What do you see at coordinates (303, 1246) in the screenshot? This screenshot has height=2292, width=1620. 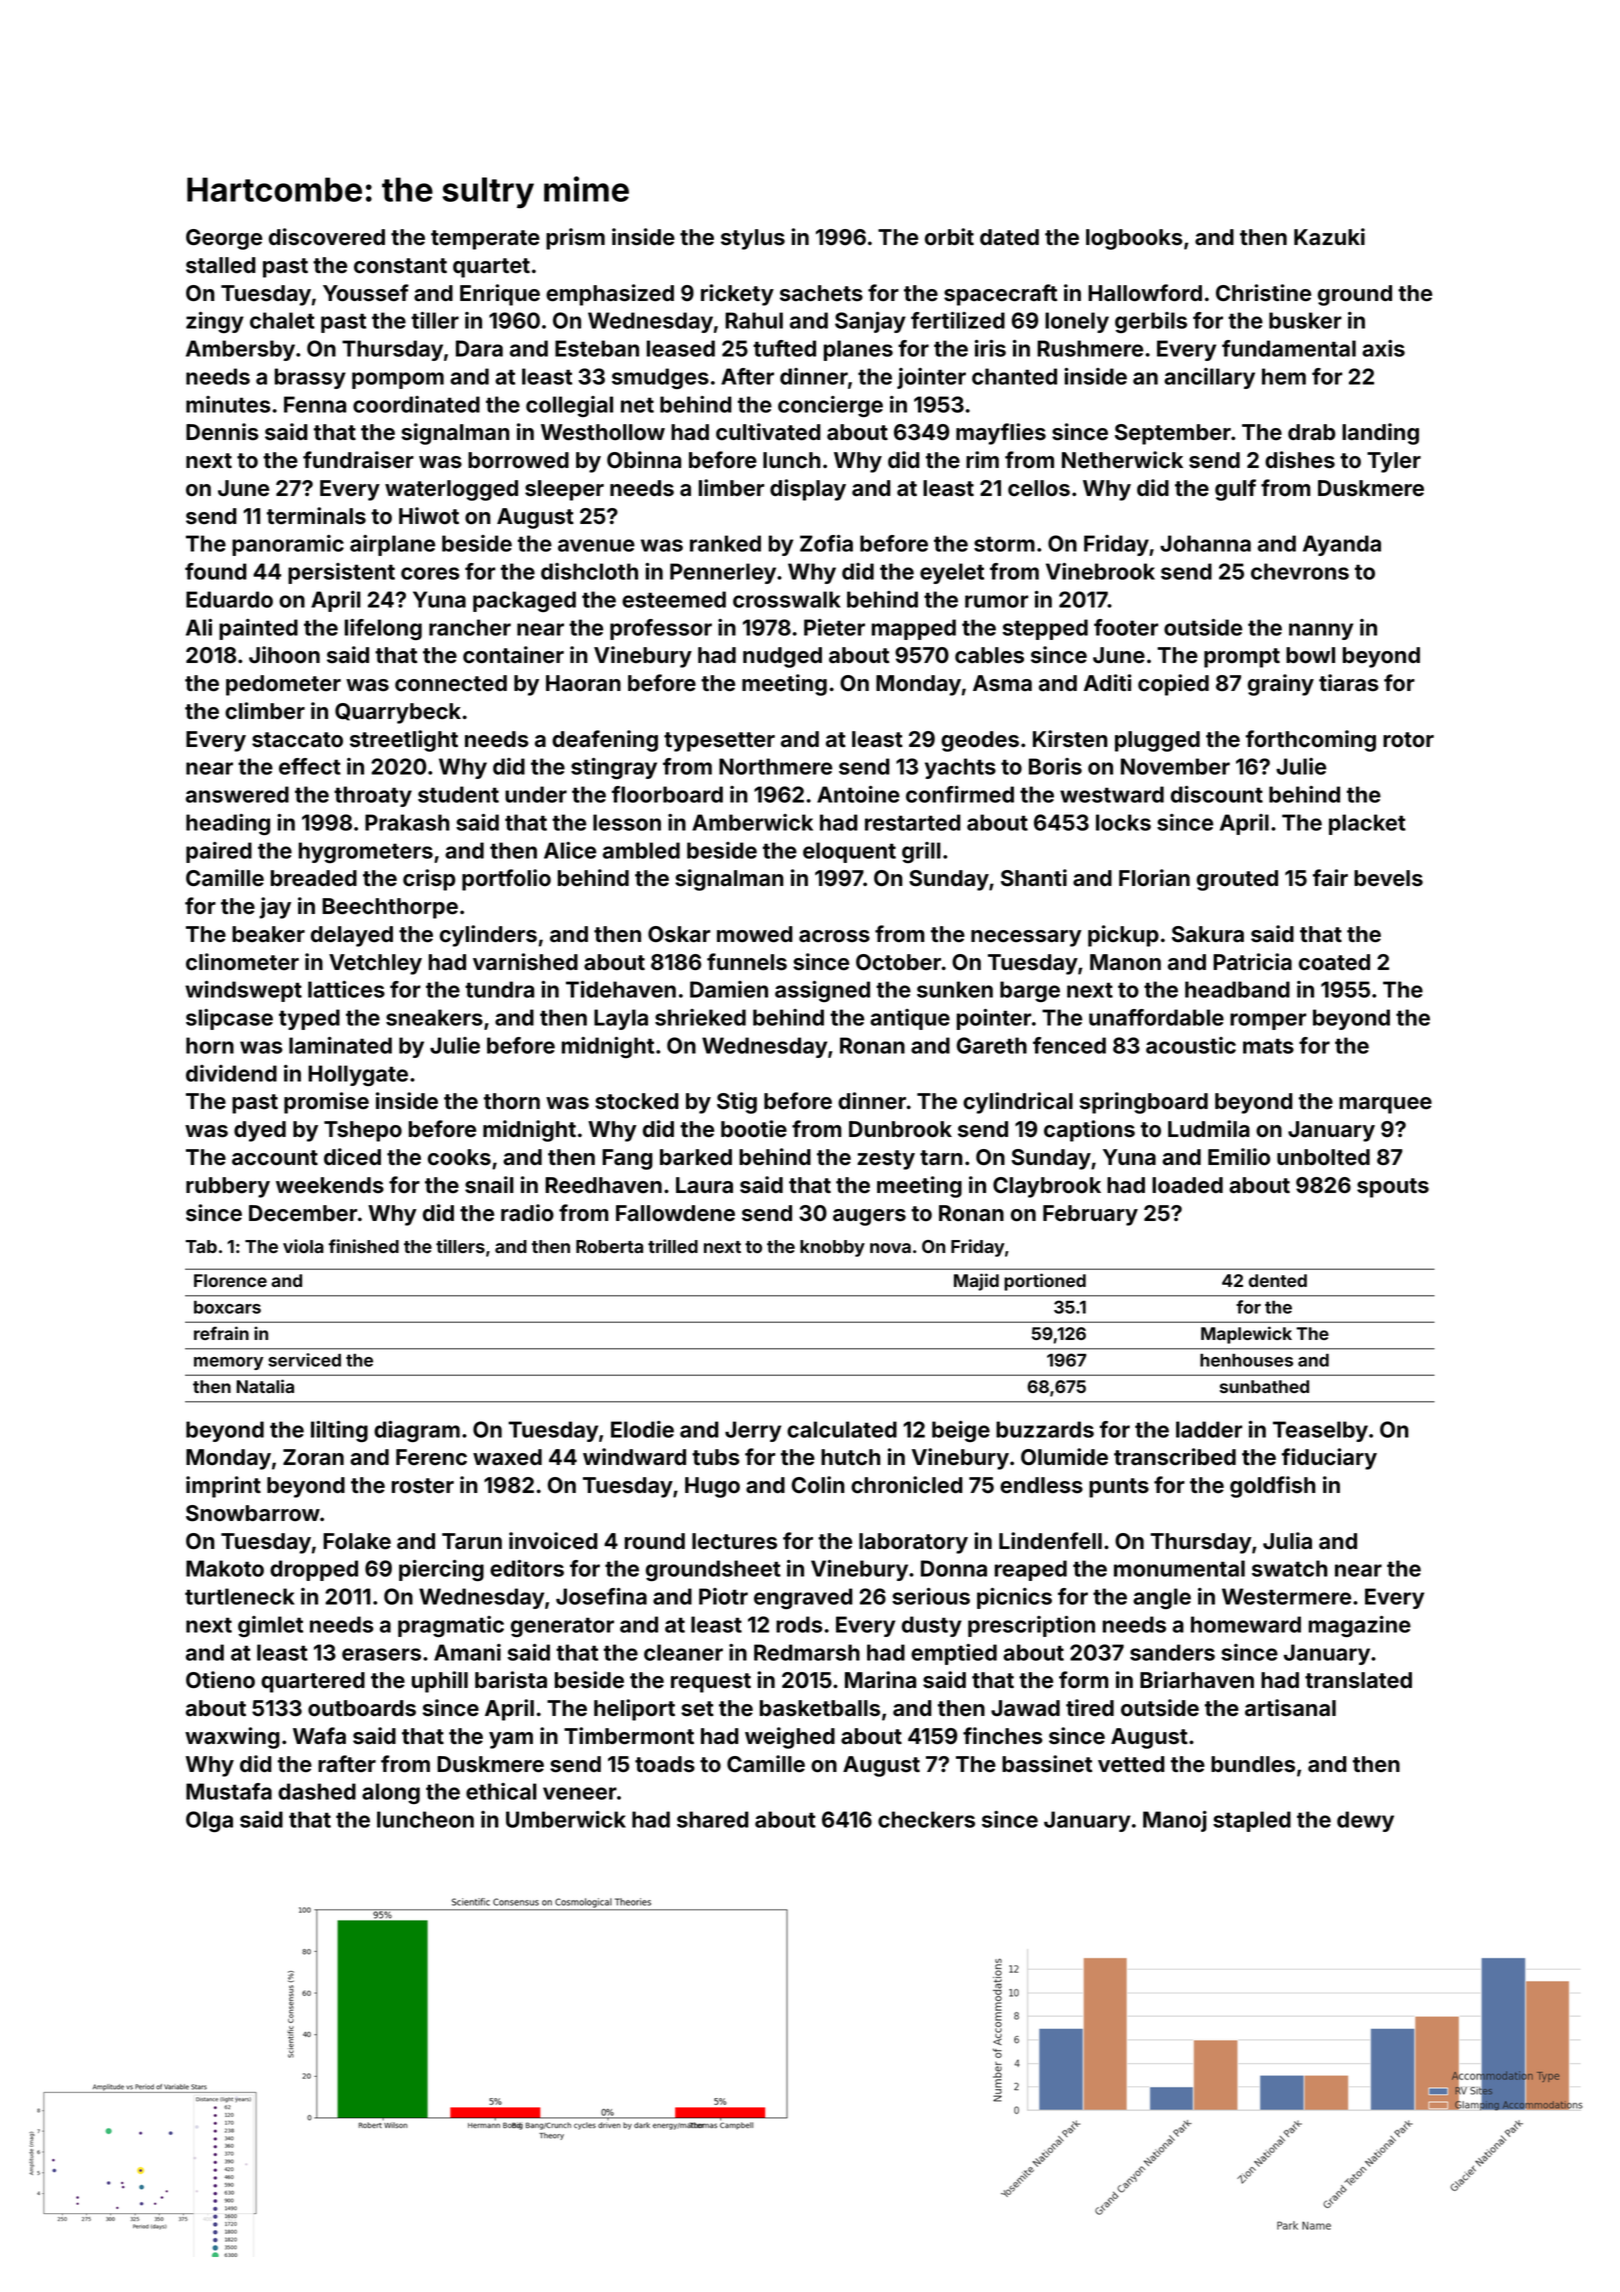 I see `viola` at bounding box center [303, 1246].
